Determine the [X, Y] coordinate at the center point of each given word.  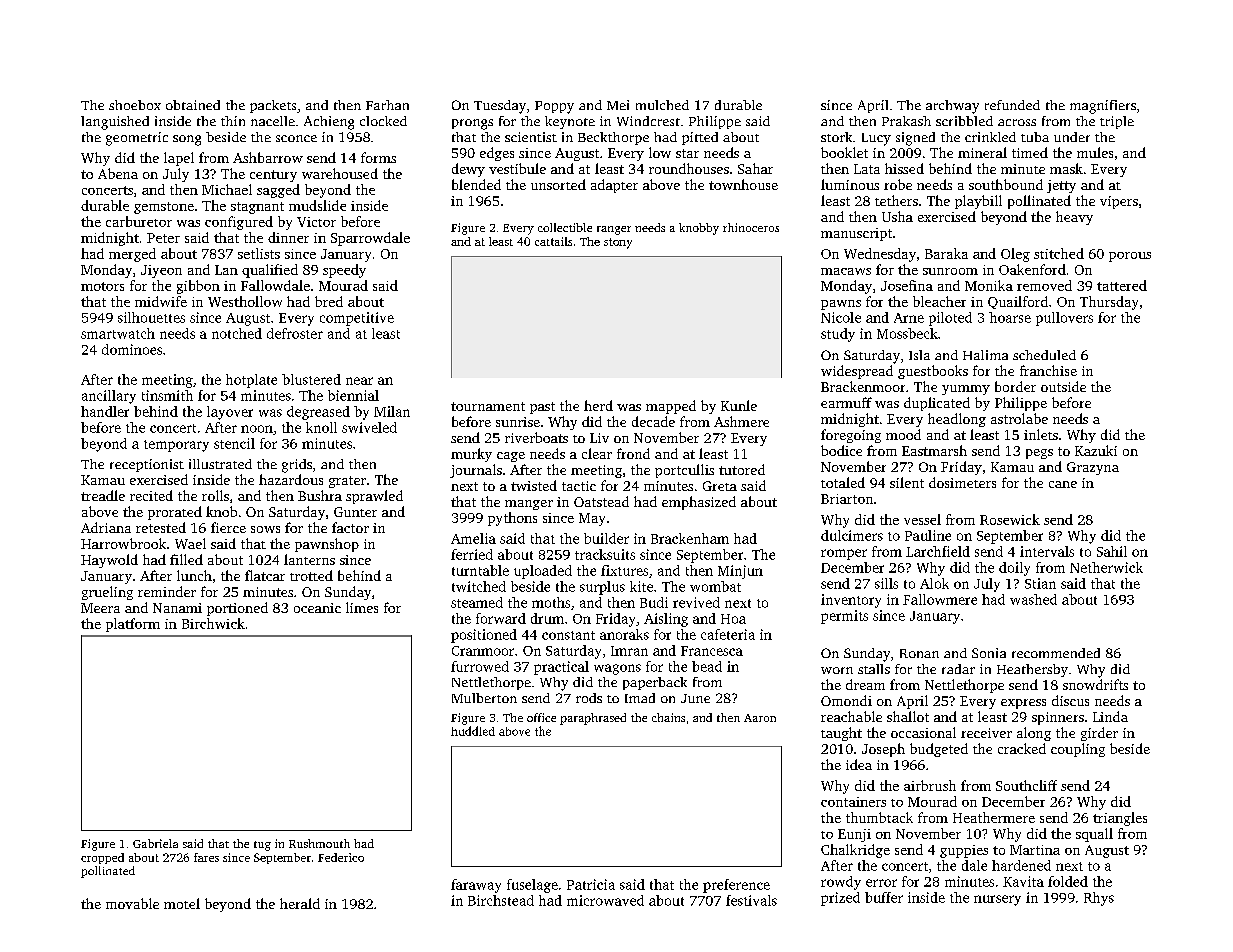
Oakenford [1032, 269]
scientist [531, 137]
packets [273, 106]
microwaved [605, 900]
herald [300, 903]
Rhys [1099, 899]
